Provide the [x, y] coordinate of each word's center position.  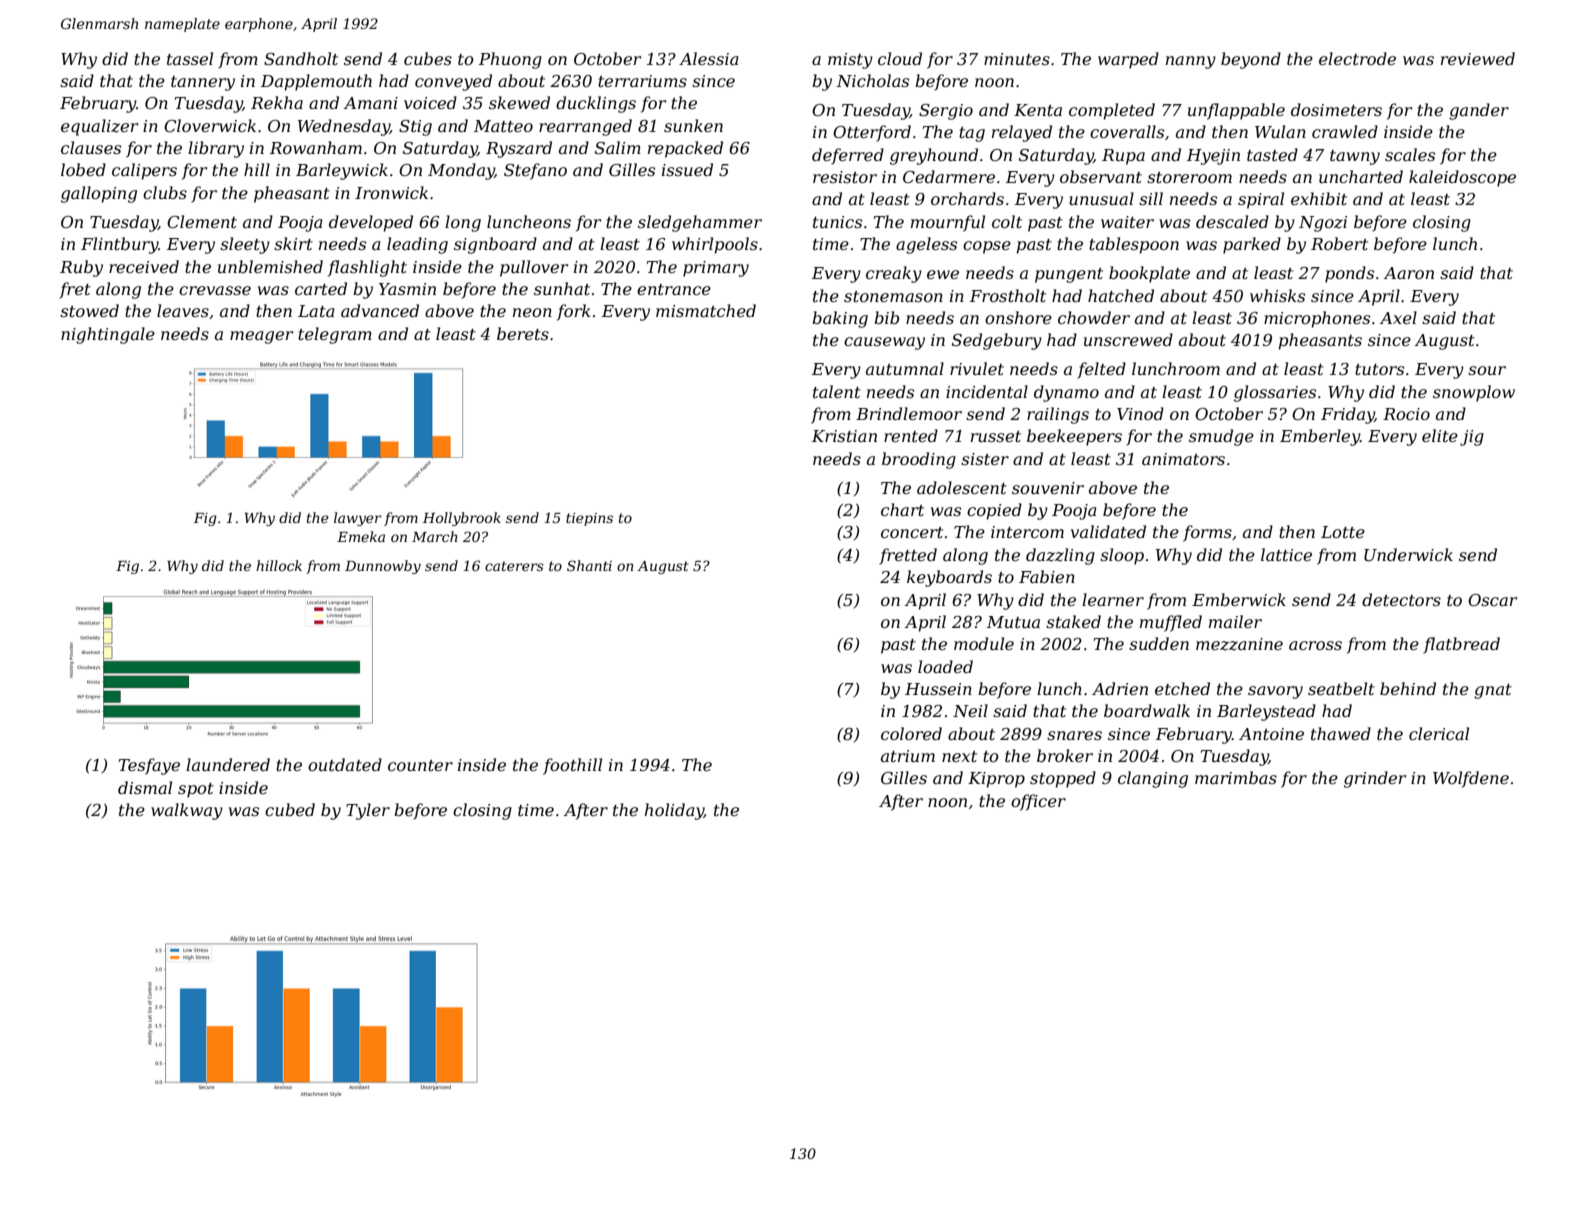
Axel [1398, 317]
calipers [144, 171]
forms [1207, 533]
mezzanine [1239, 644]
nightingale [108, 335]
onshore [1018, 317]
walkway [187, 811]
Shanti [589, 565]
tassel [190, 58]
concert [912, 532]
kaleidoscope [1462, 178]
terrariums [642, 81]
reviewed [1478, 58]
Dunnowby [383, 567]
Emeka [361, 536]
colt [1007, 221]
